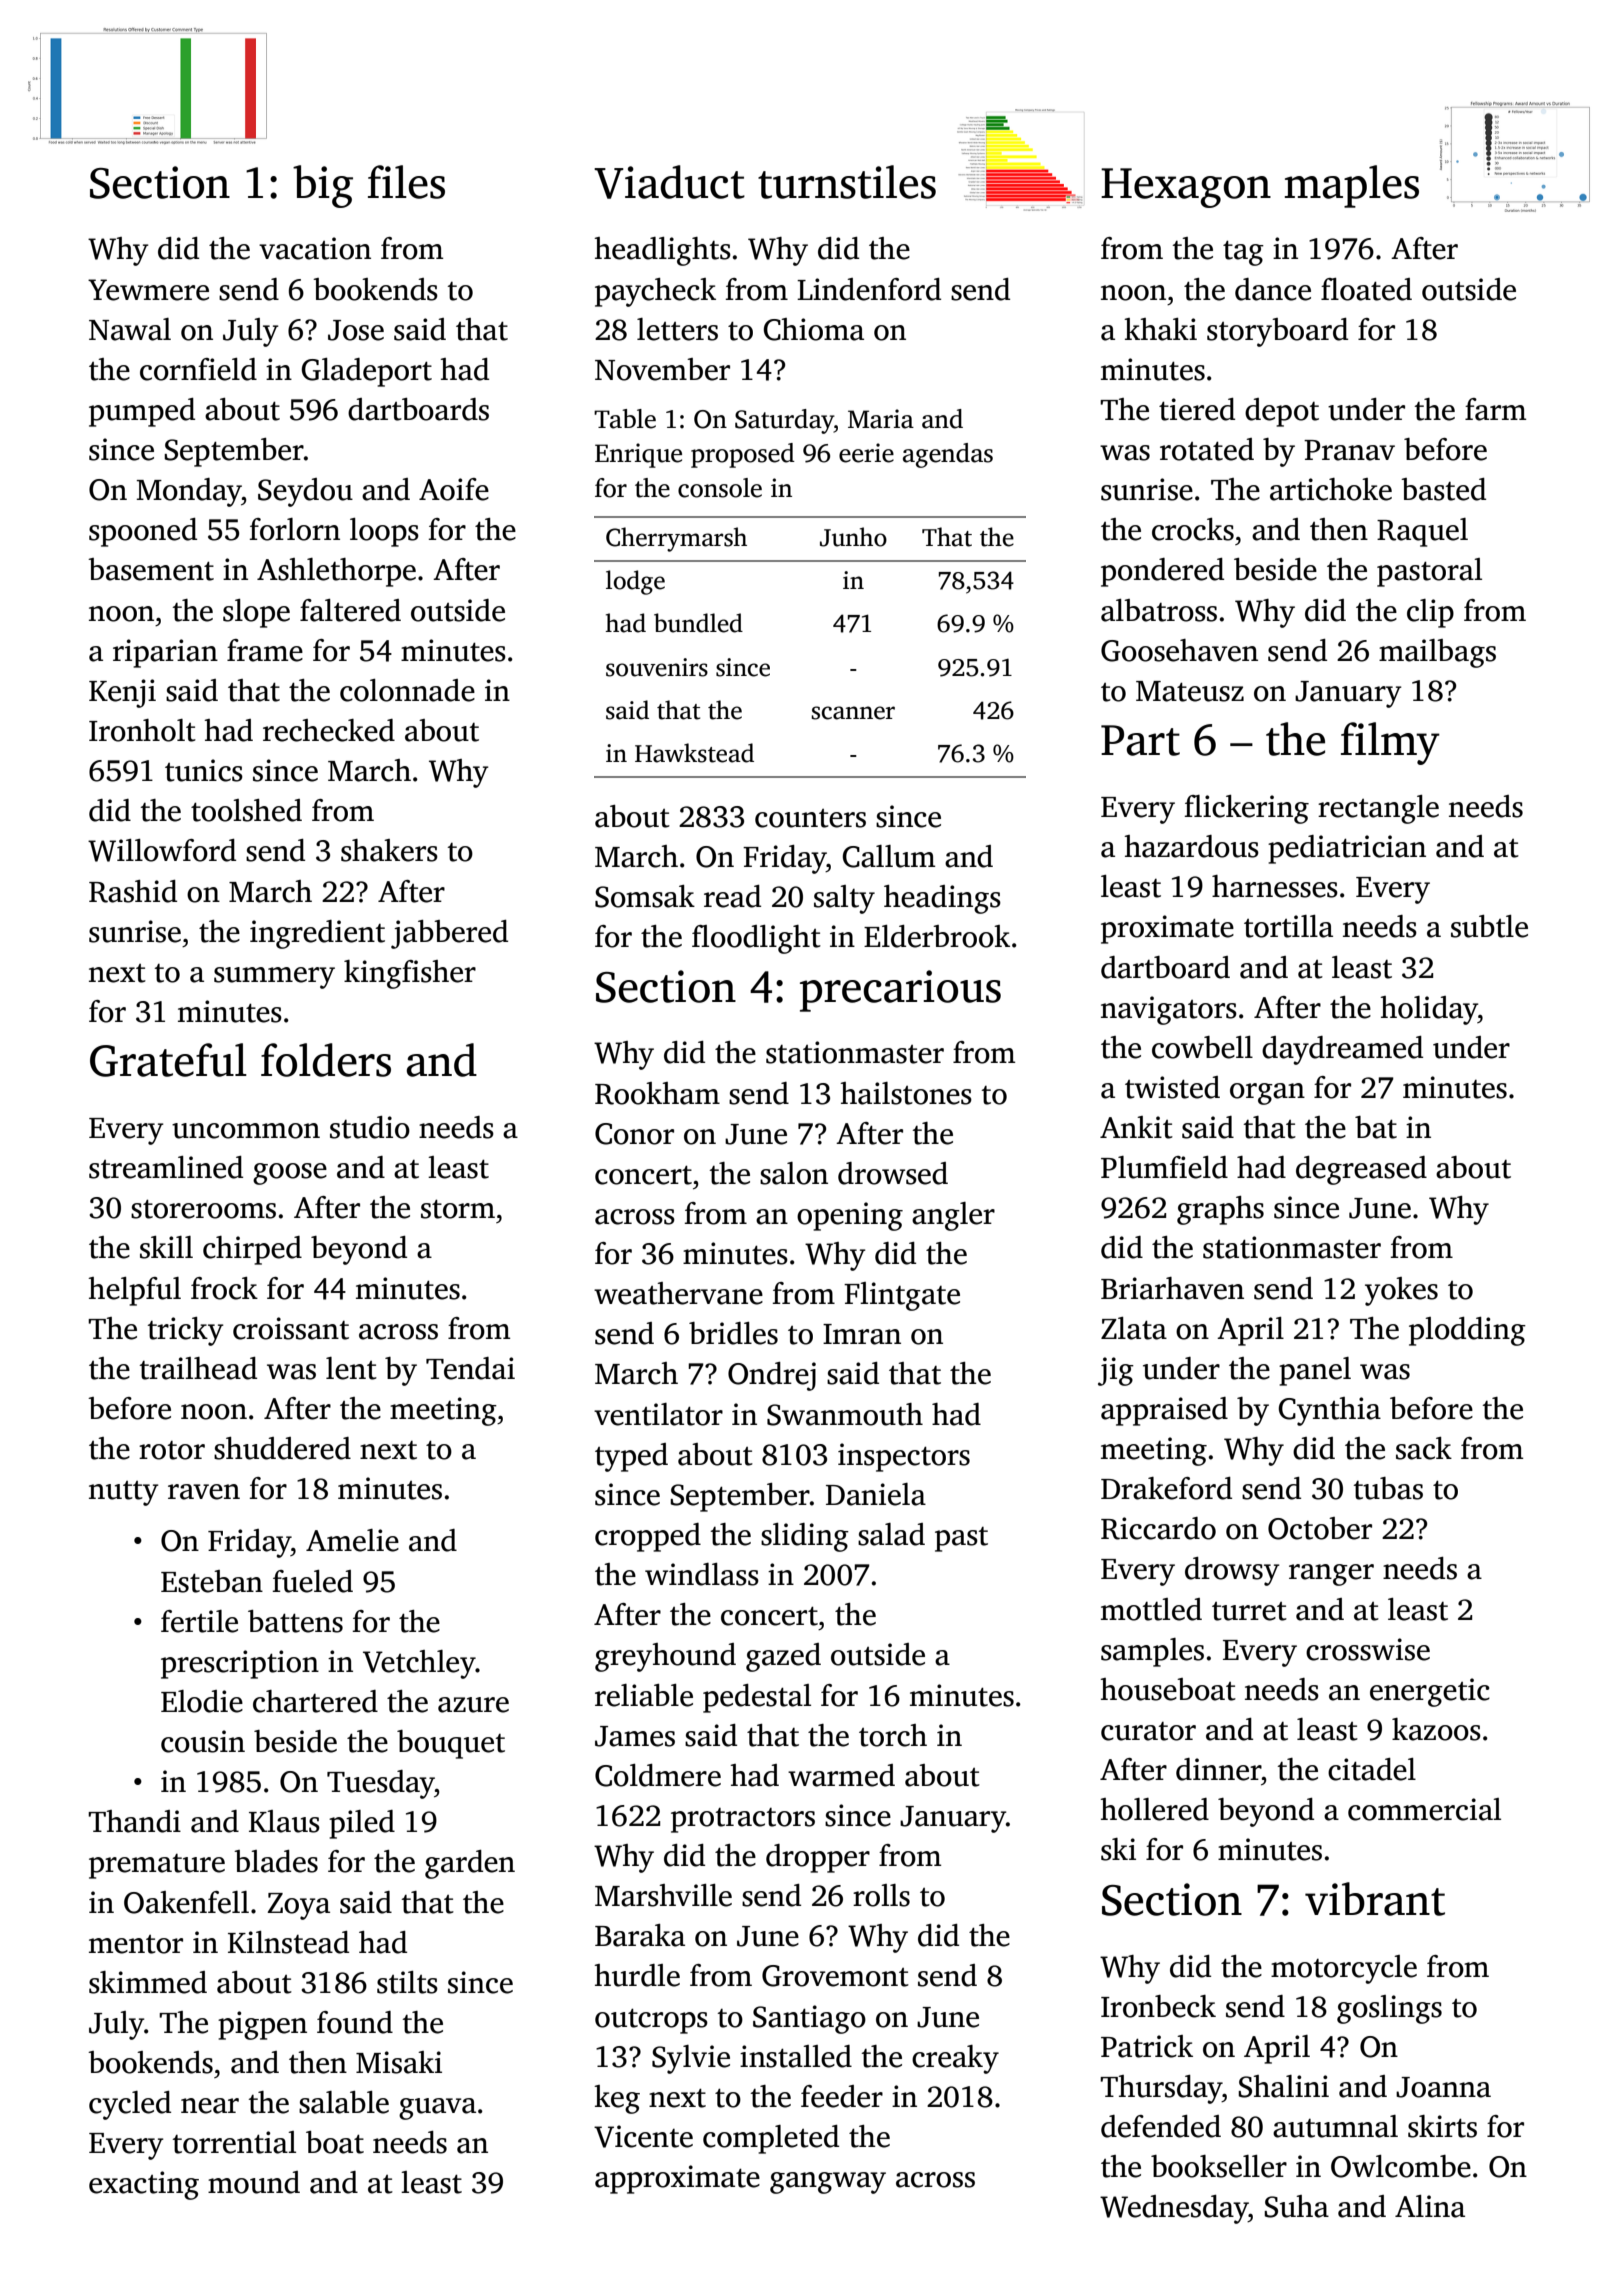 Image resolution: width=1620 pixels, height=2292 pixels. Describe the element at coordinates (148, 1982) in the screenshot. I see `skimmed` at that location.
